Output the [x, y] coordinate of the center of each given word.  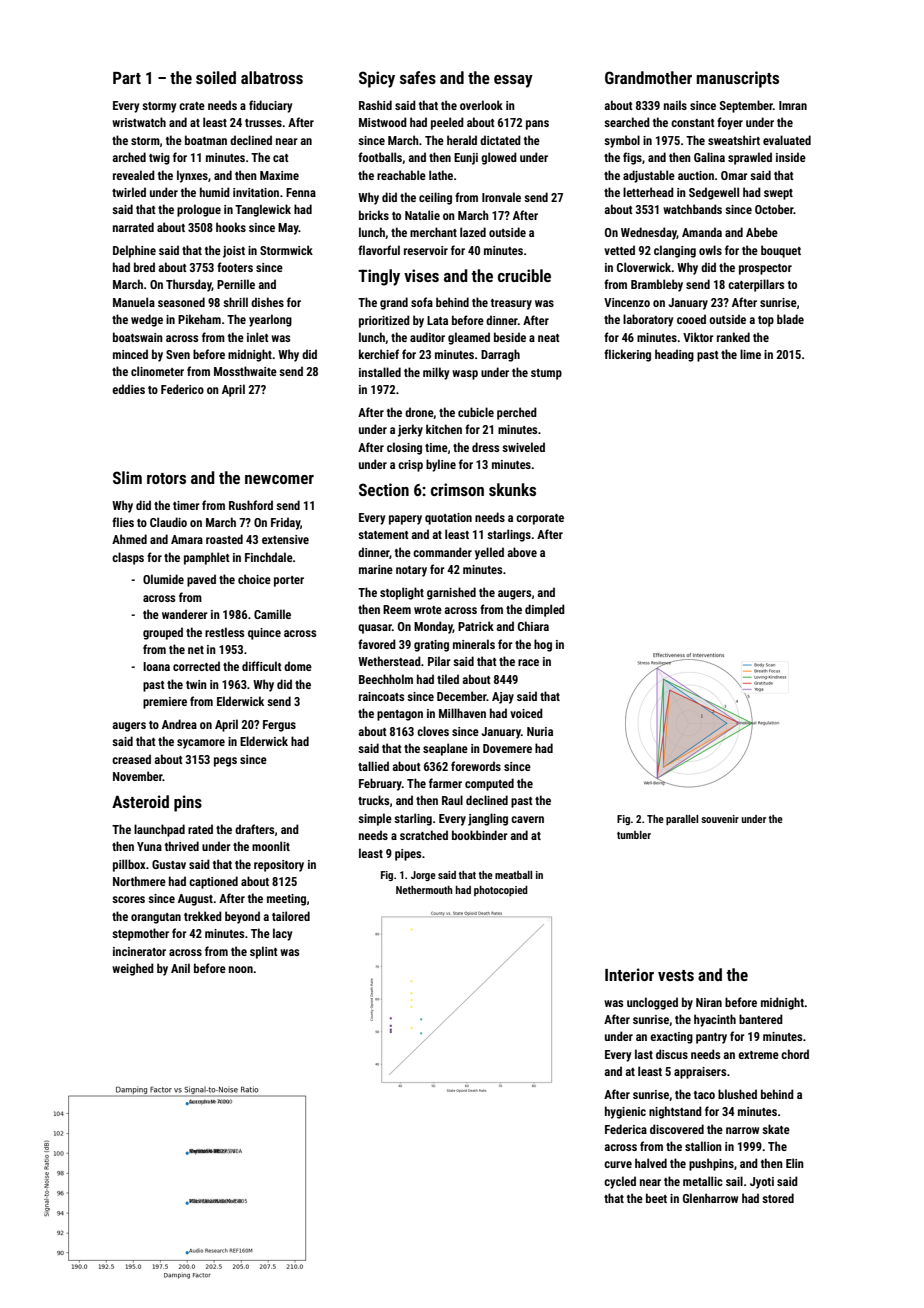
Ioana [156, 666]
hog [543, 645]
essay [513, 81]
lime [750, 354]
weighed [133, 969]
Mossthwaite [245, 371]
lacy [282, 934]
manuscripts [738, 79]
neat [549, 338]
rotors [166, 478]
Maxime [279, 175]
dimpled [545, 610]
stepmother [140, 934]
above [522, 552]
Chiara [533, 626]
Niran [709, 1002]
